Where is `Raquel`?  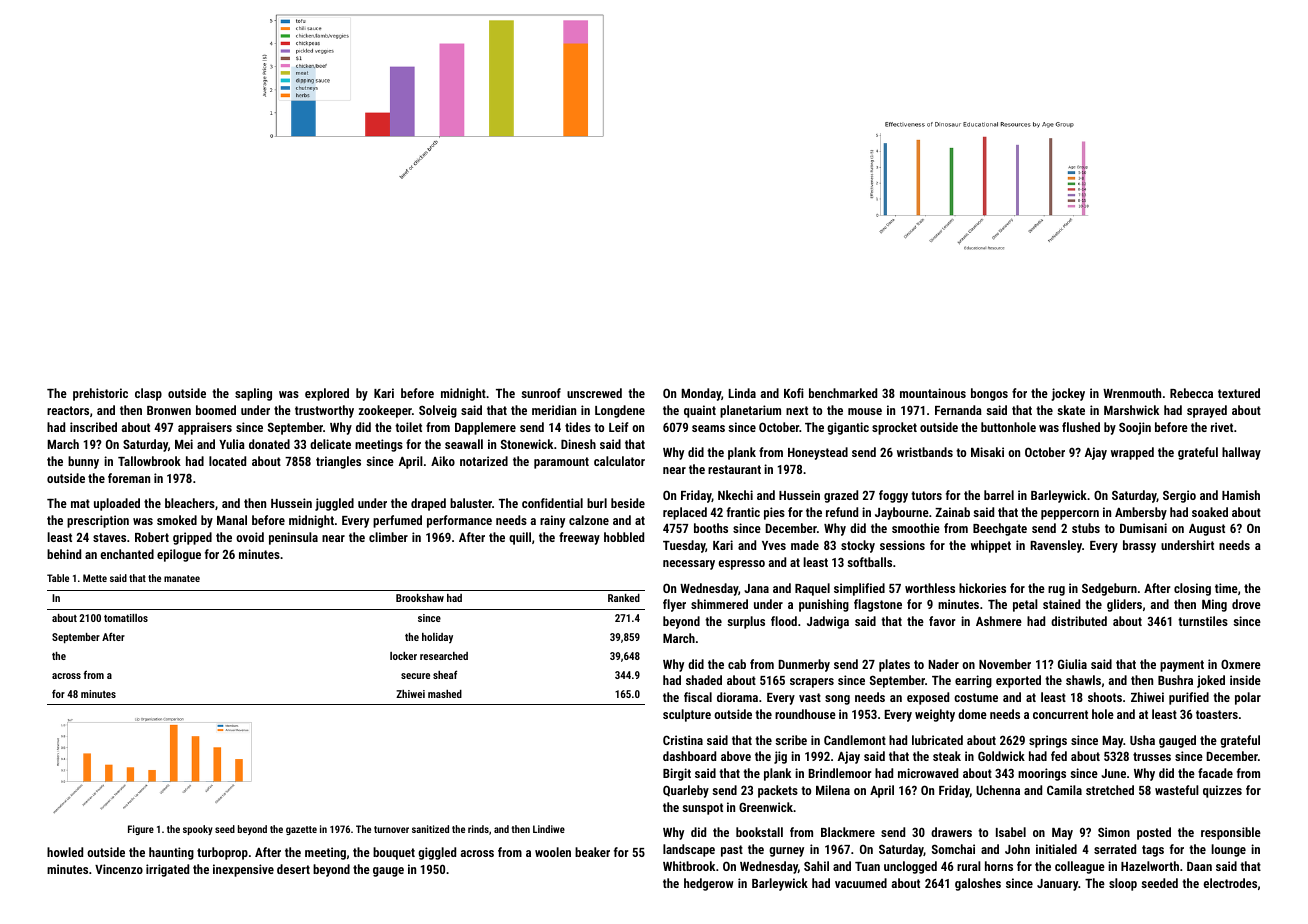
Raquel is located at coordinates (812, 589).
